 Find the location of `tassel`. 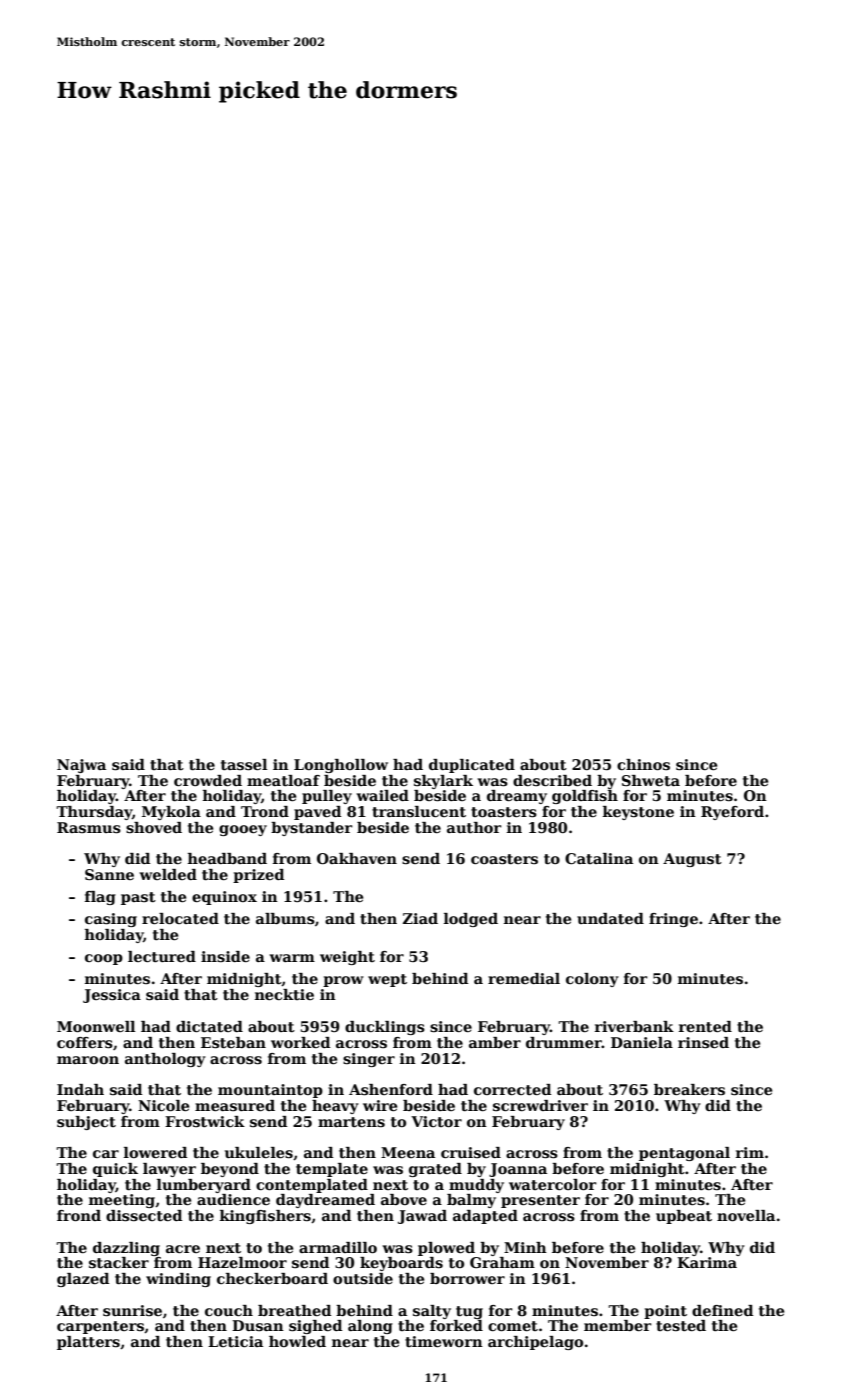

tassel is located at coordinates (244, 765).
